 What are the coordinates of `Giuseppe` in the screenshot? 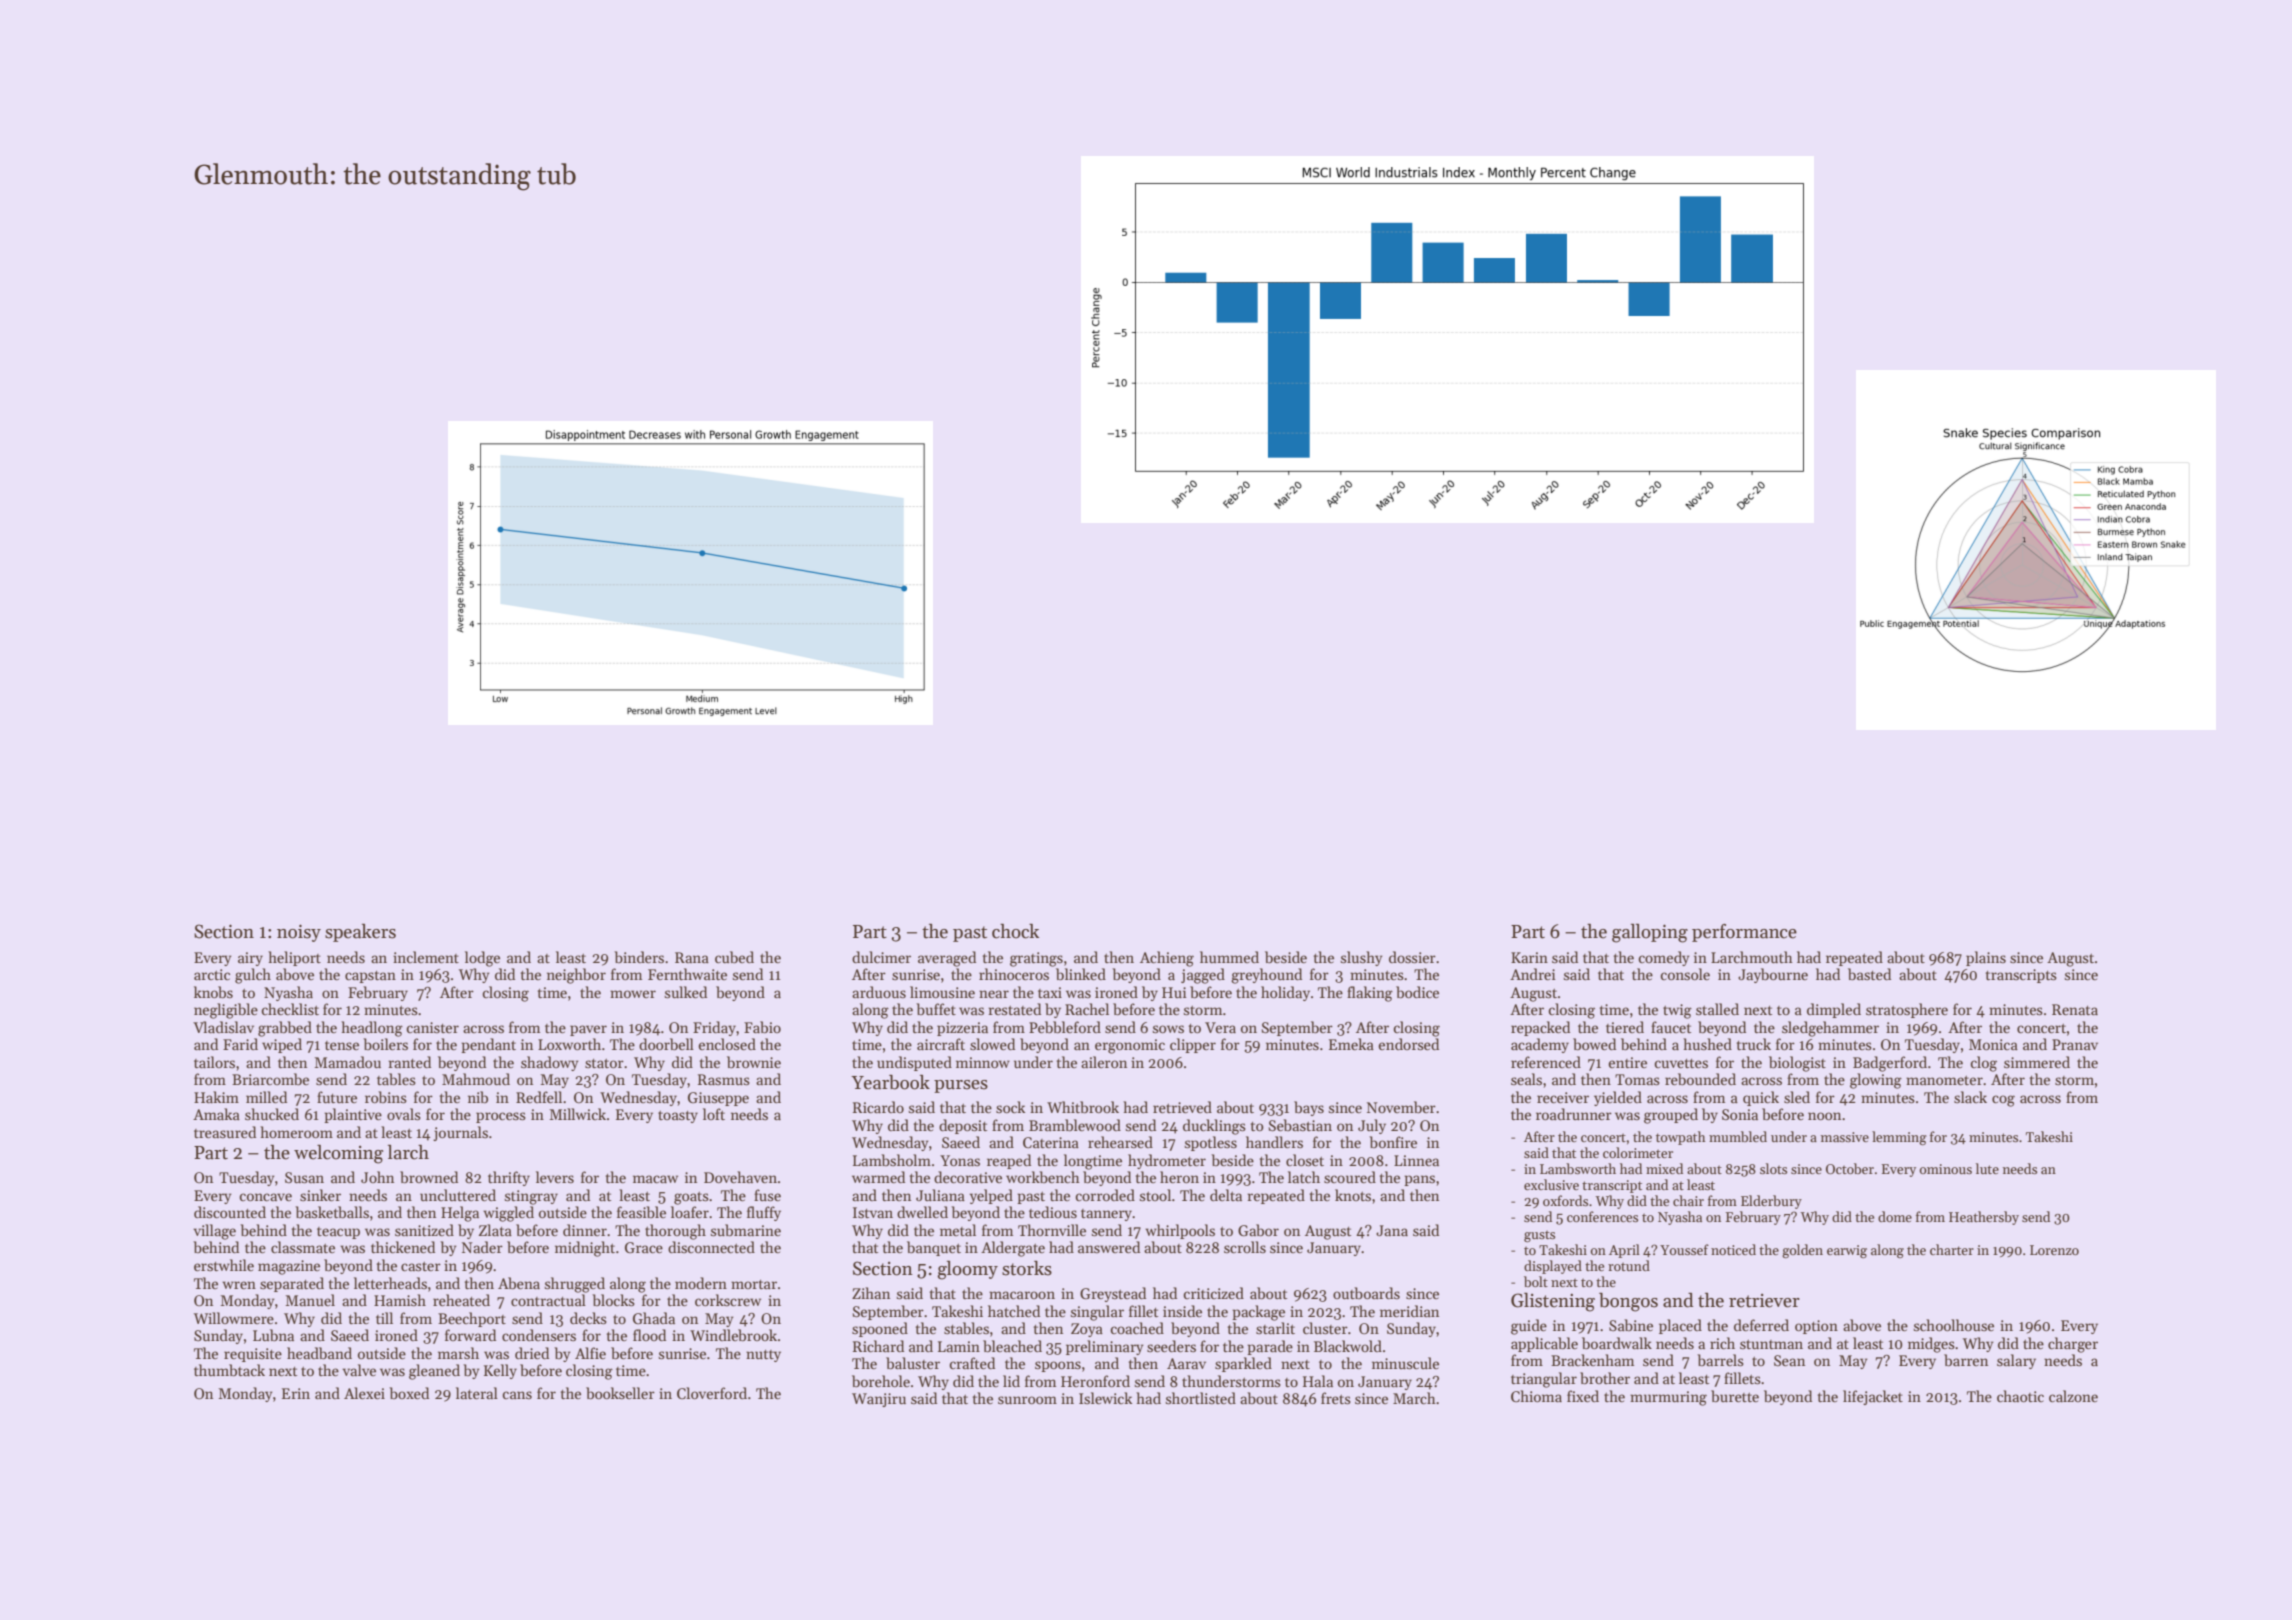 It's located at (718, 1099).
